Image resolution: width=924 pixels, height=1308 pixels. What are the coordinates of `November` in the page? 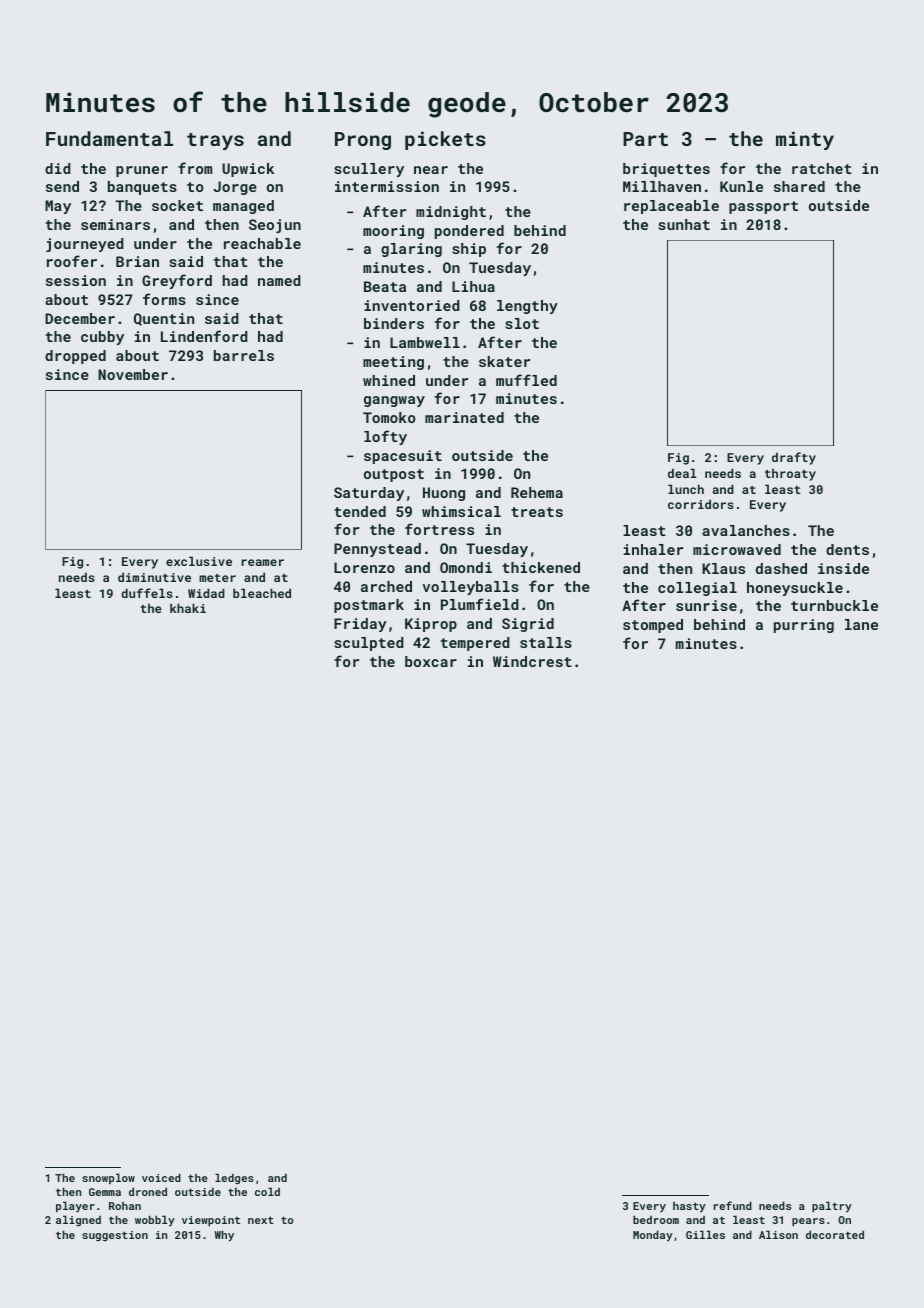 It's located at (133, 374).
